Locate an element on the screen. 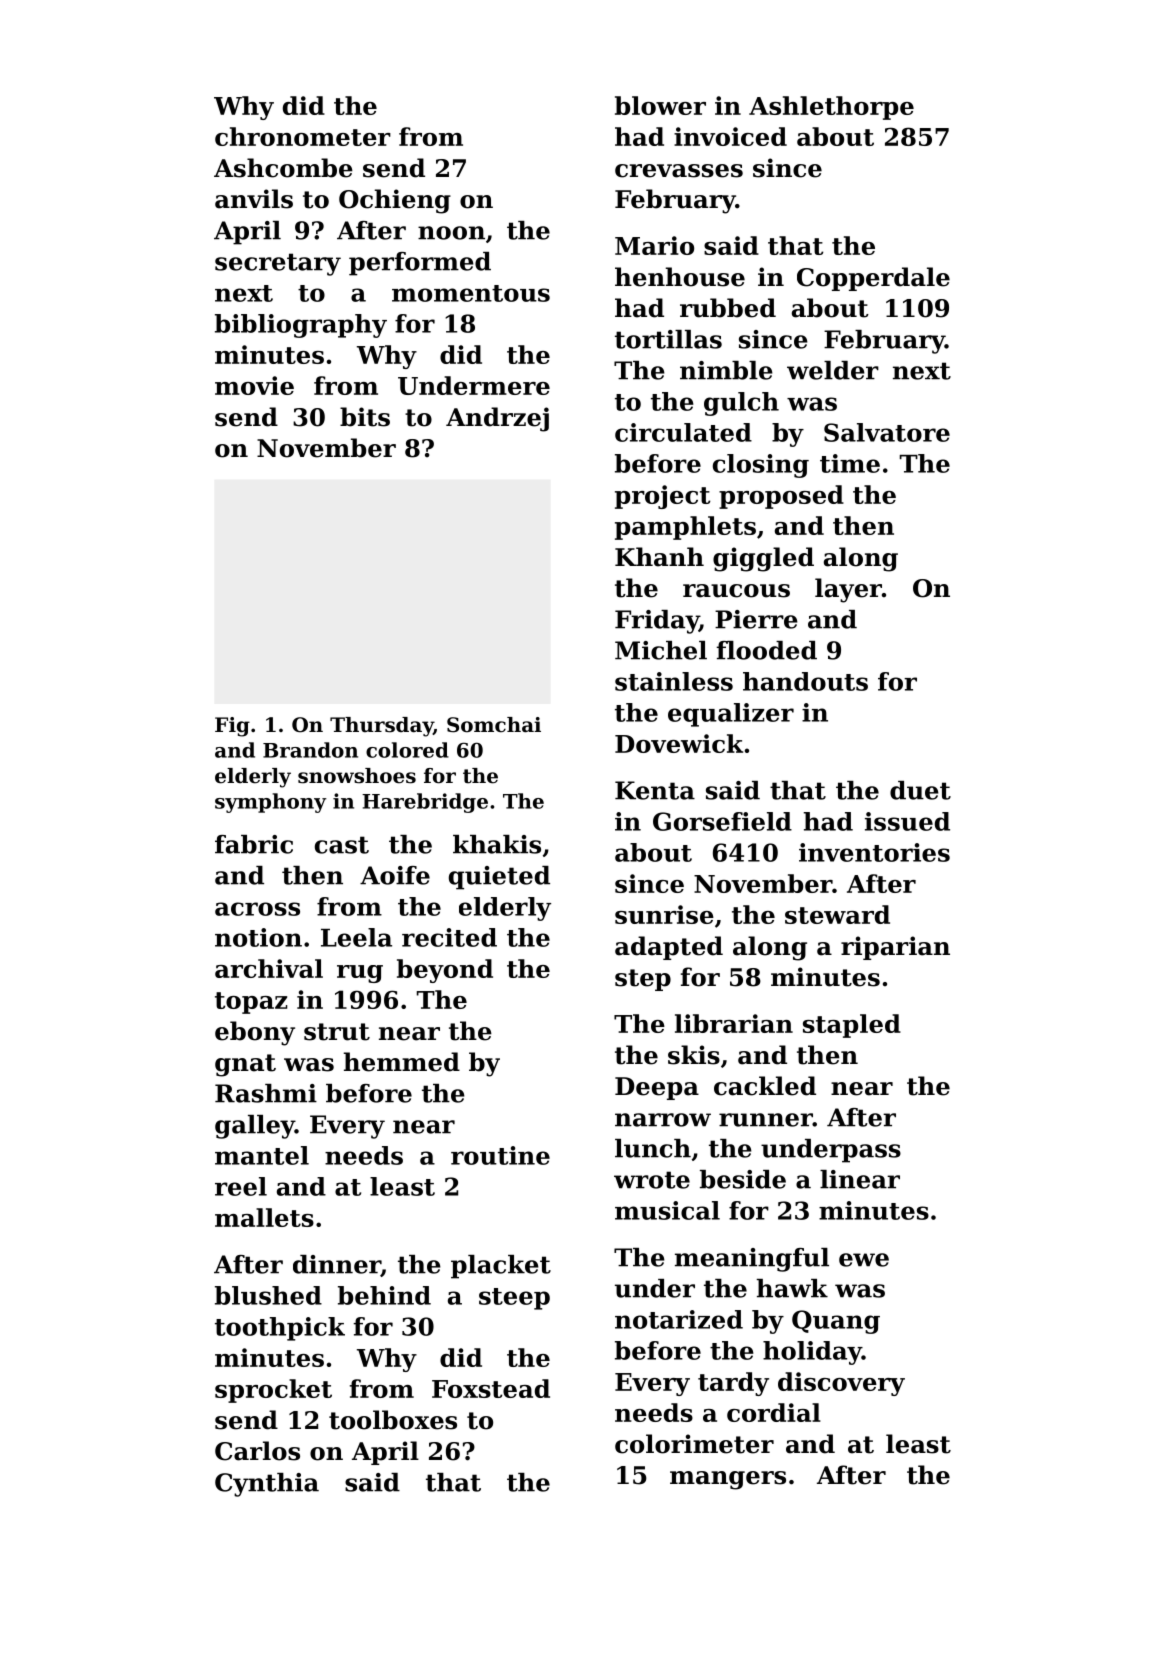 The height and width of the screenshot is (1654, 1165). chronometer is located at coordinates (303, 136).
